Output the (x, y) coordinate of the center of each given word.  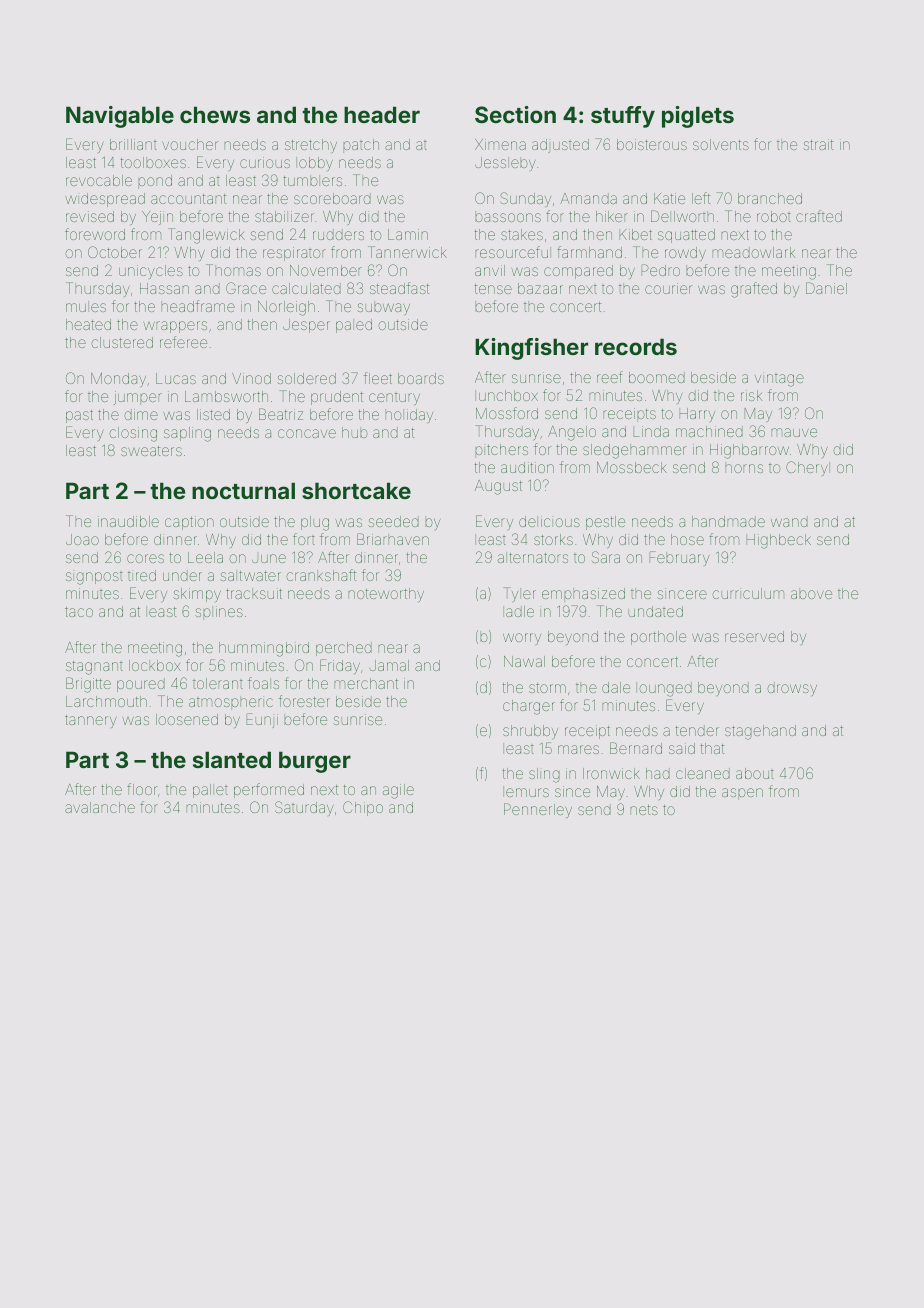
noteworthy (386, 595)
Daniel (826, 288)
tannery (91, 721)
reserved (754, 636)
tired (142, 575)
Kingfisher (531, 349)
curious (265, 162)
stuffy (623, 117)
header (382, 114)
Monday (118, 380)
